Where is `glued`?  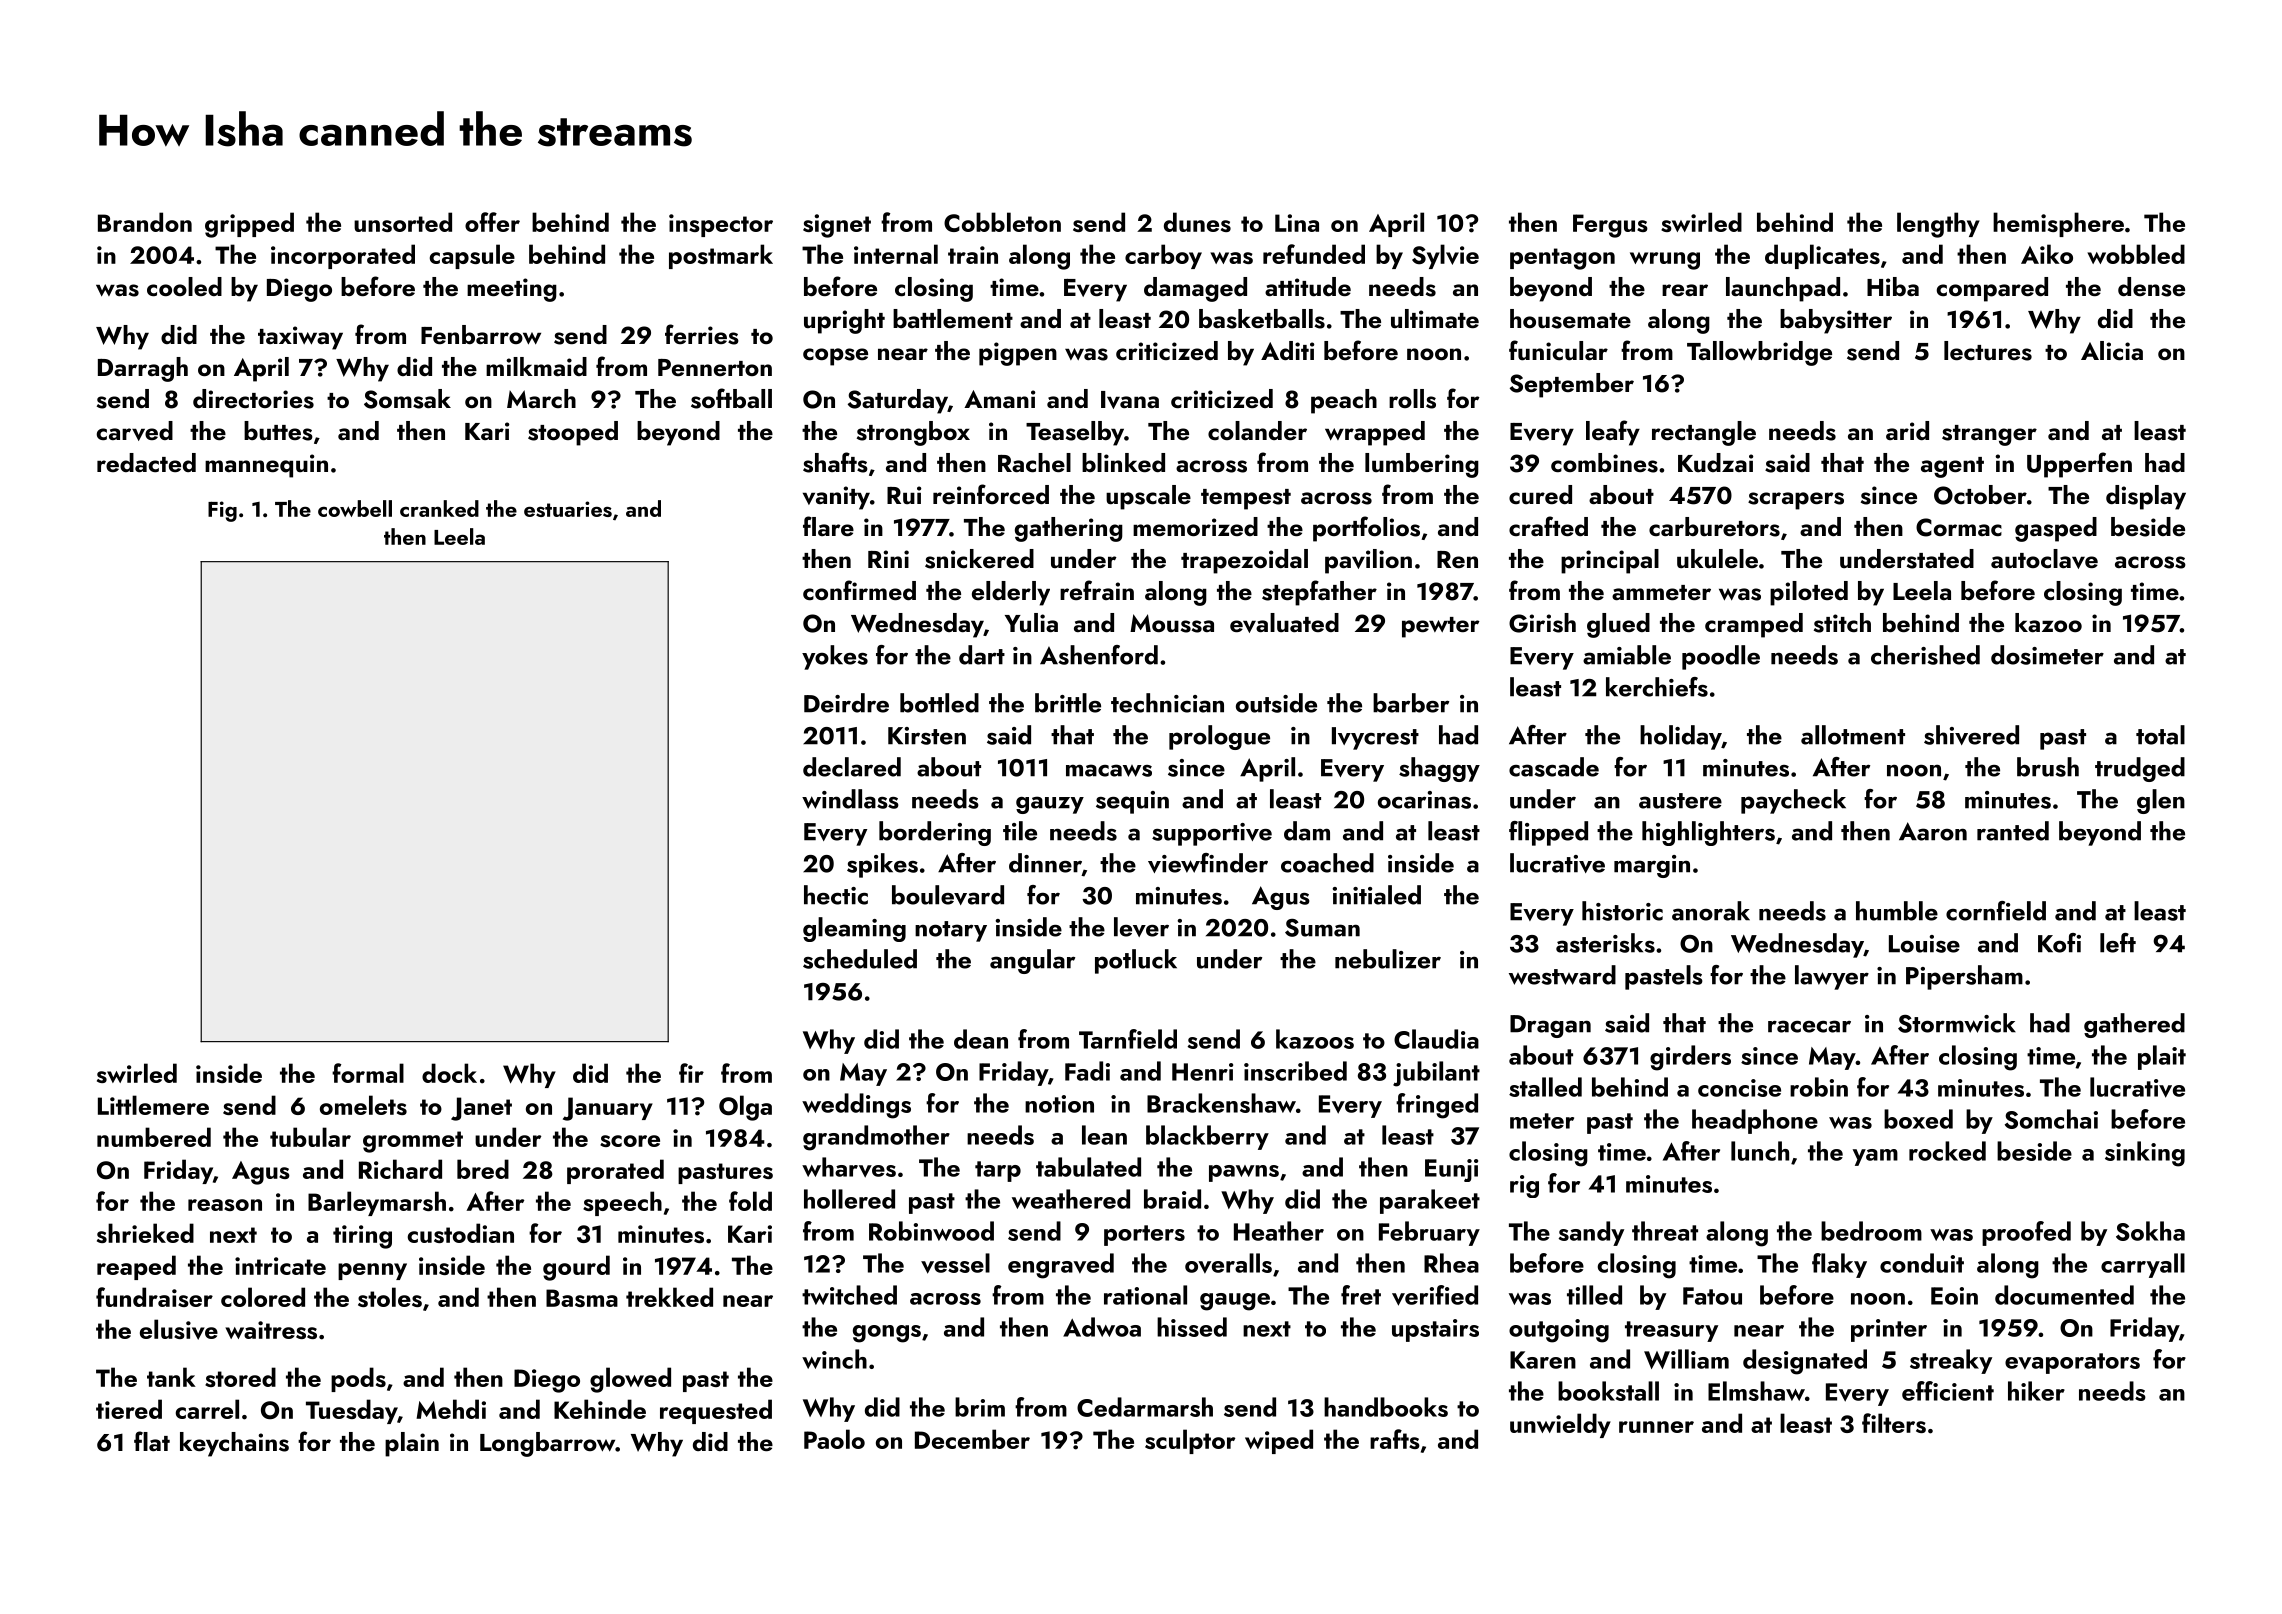
glued is located at coordinates (1618, 625).
